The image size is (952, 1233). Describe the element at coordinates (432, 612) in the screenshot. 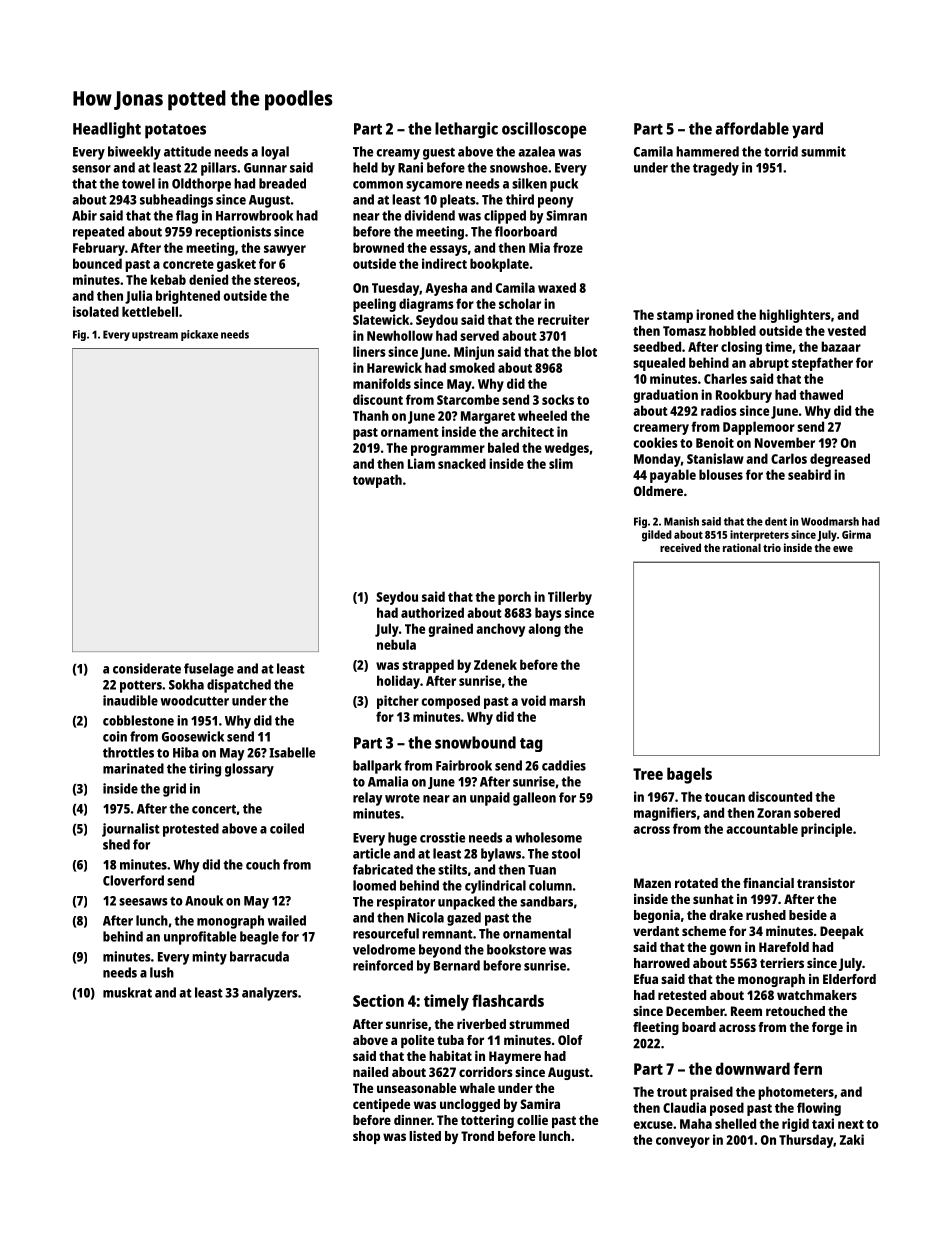

I see `authorized` at that location.
